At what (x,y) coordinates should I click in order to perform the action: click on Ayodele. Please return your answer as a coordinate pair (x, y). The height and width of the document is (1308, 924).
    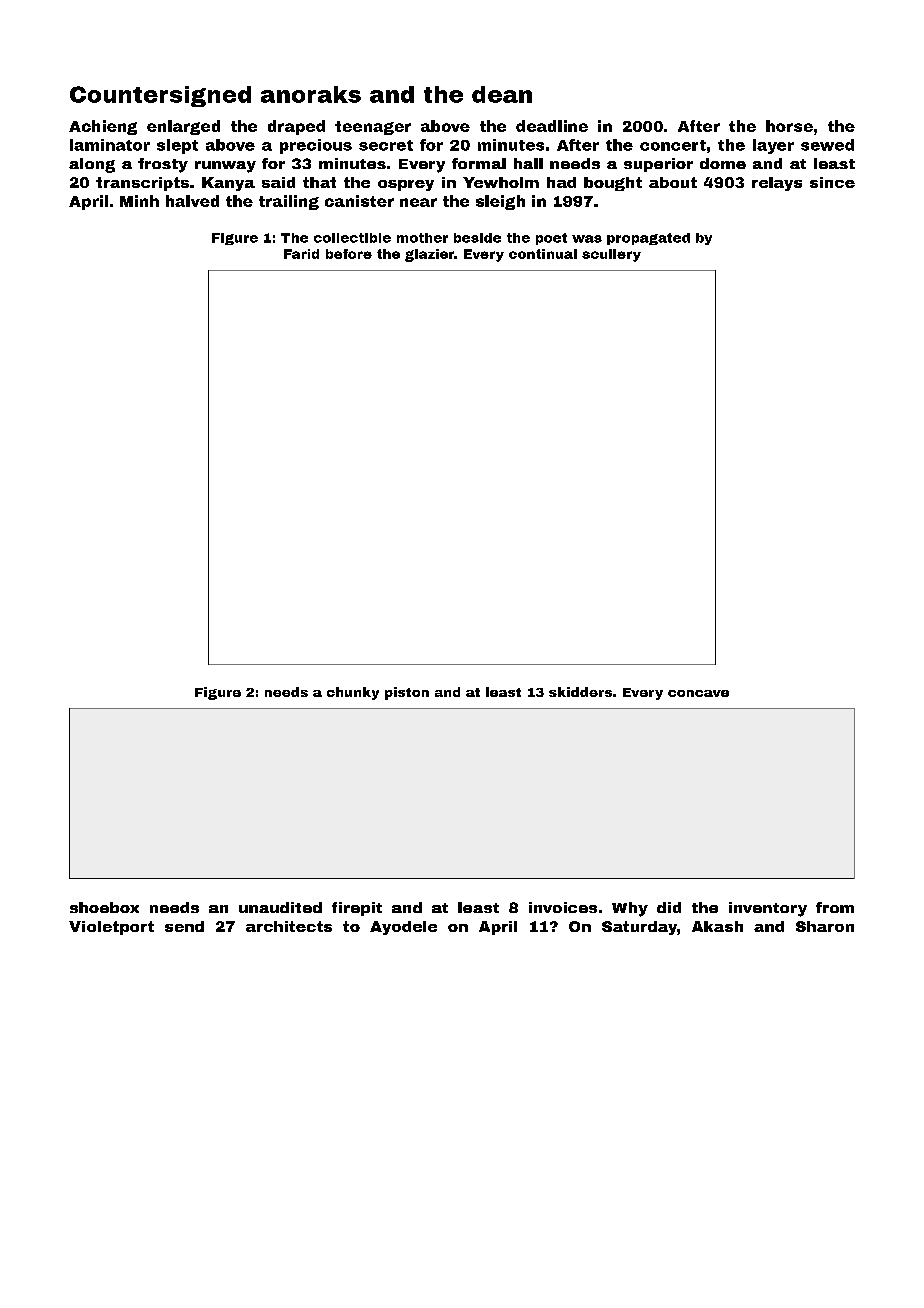
    Looking at the image, I should click on (403, 928).
